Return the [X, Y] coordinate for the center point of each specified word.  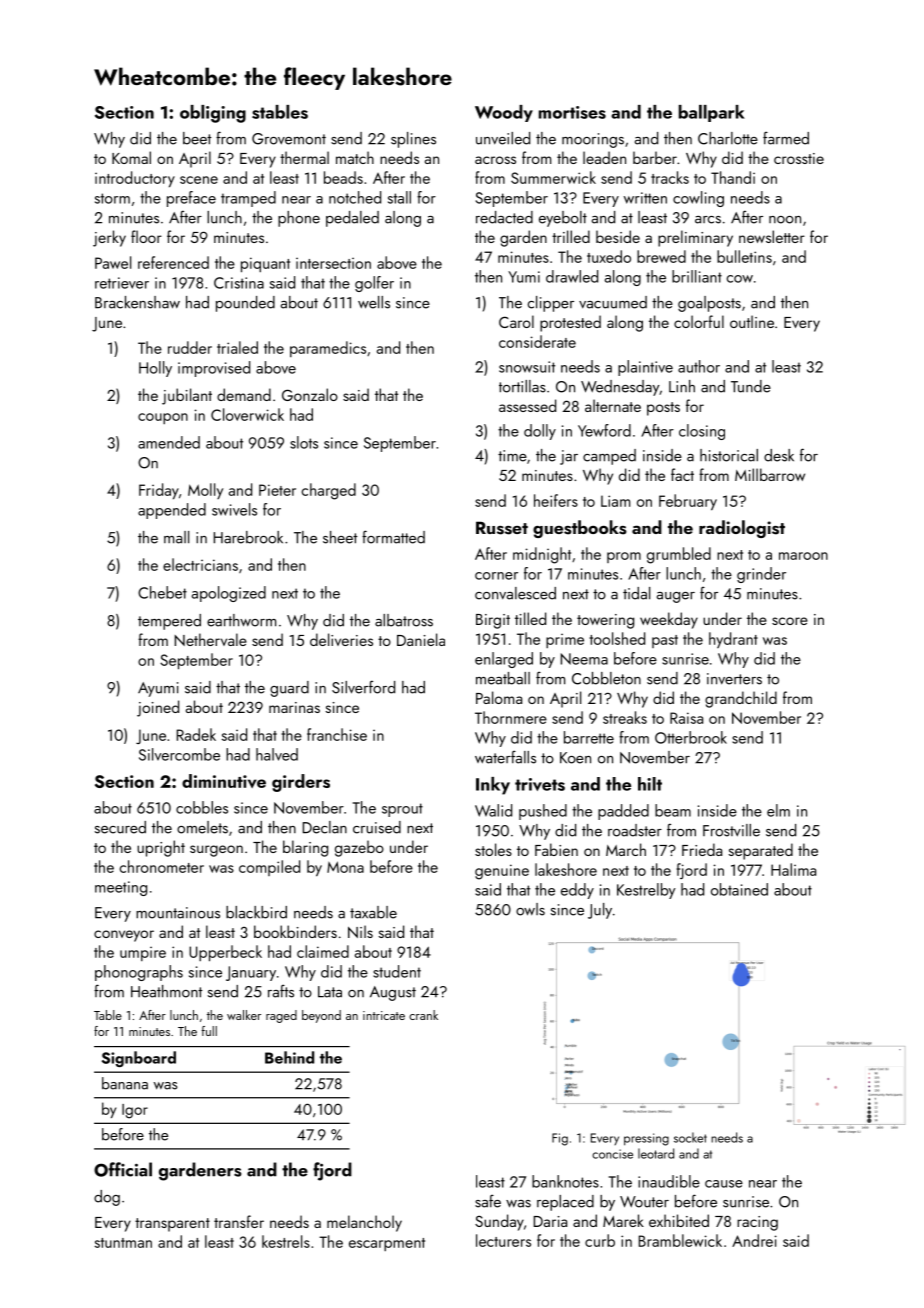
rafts [281, 991]
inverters [734, 679]
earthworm [241, 620]
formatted [393, 537]
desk [779, 455]
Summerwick [553, 177]
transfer [239, 1221]
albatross [404, 620]
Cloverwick [247, 414]
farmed [786, 138]
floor [146, 236]
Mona [345, 867]
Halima [793, 869]
